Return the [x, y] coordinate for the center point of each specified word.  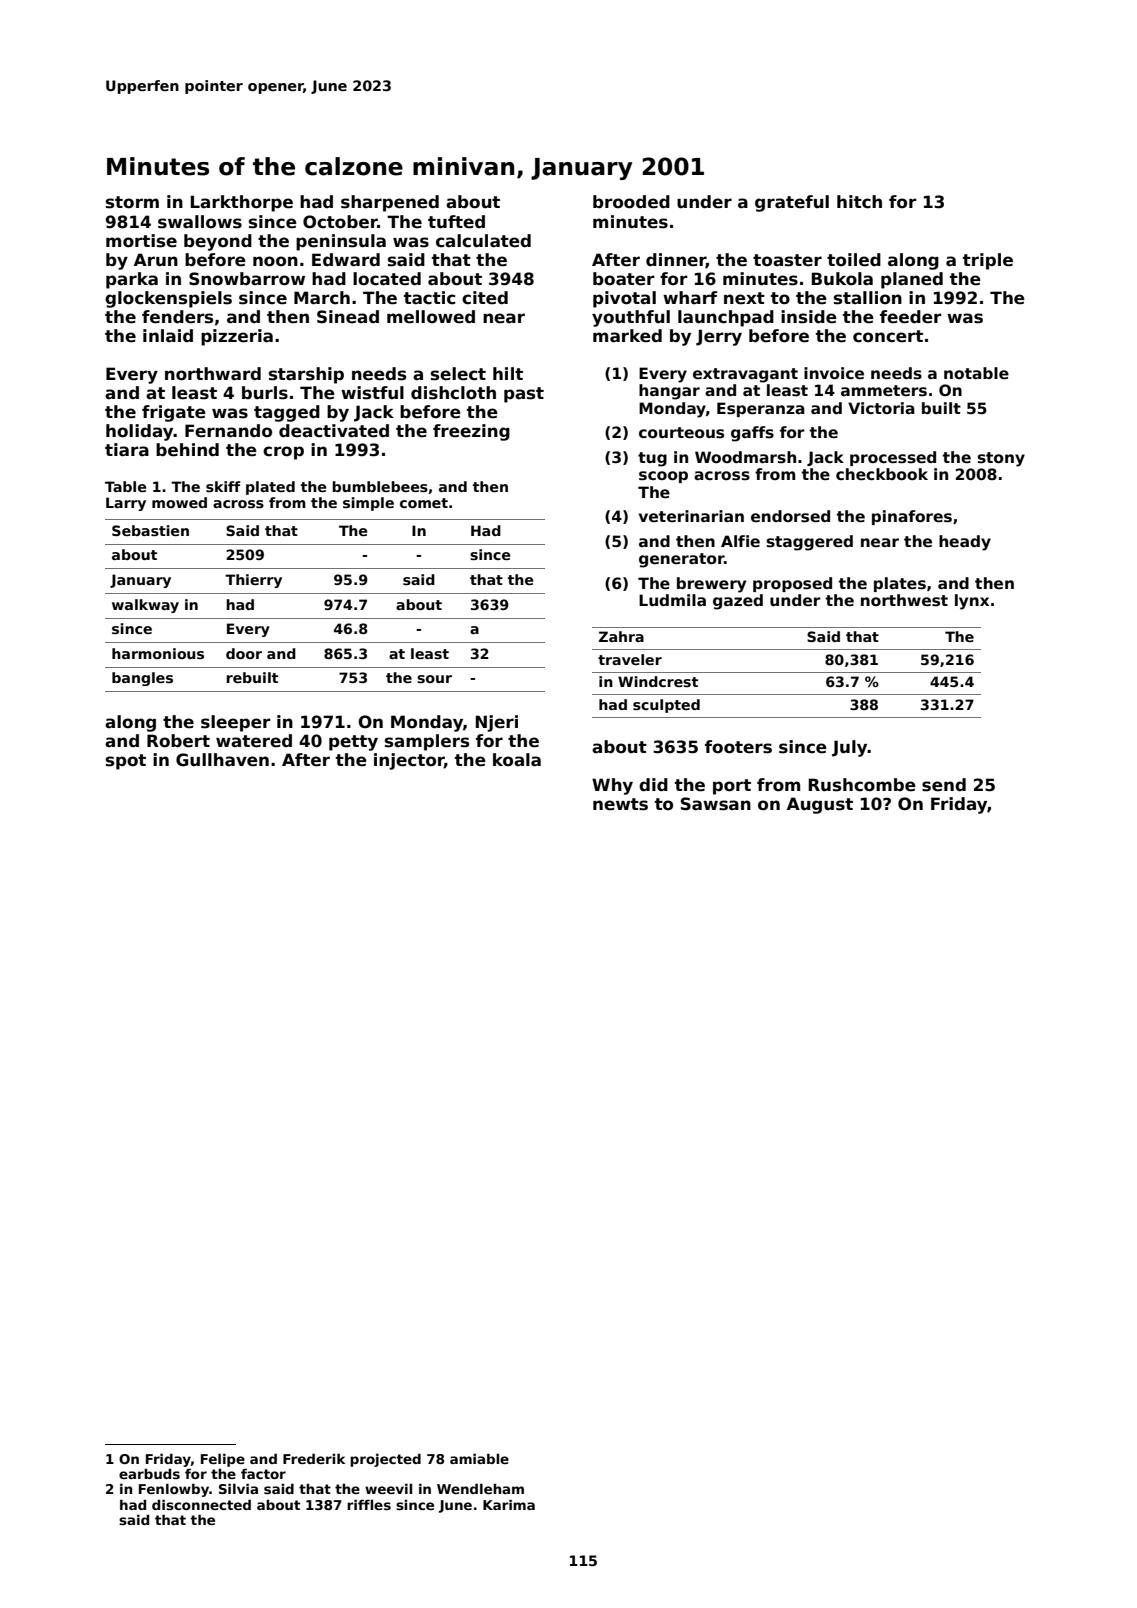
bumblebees [380, 486]
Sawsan [716, 804]
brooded [631, 202]
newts [620, 804]
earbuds [149, 1473]
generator [681, 560]
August [820, 805]
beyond [218, 242]
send [944, 785]
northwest [904, 600]
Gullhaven [222, 760]
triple [988, 261]
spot [126, 762]
